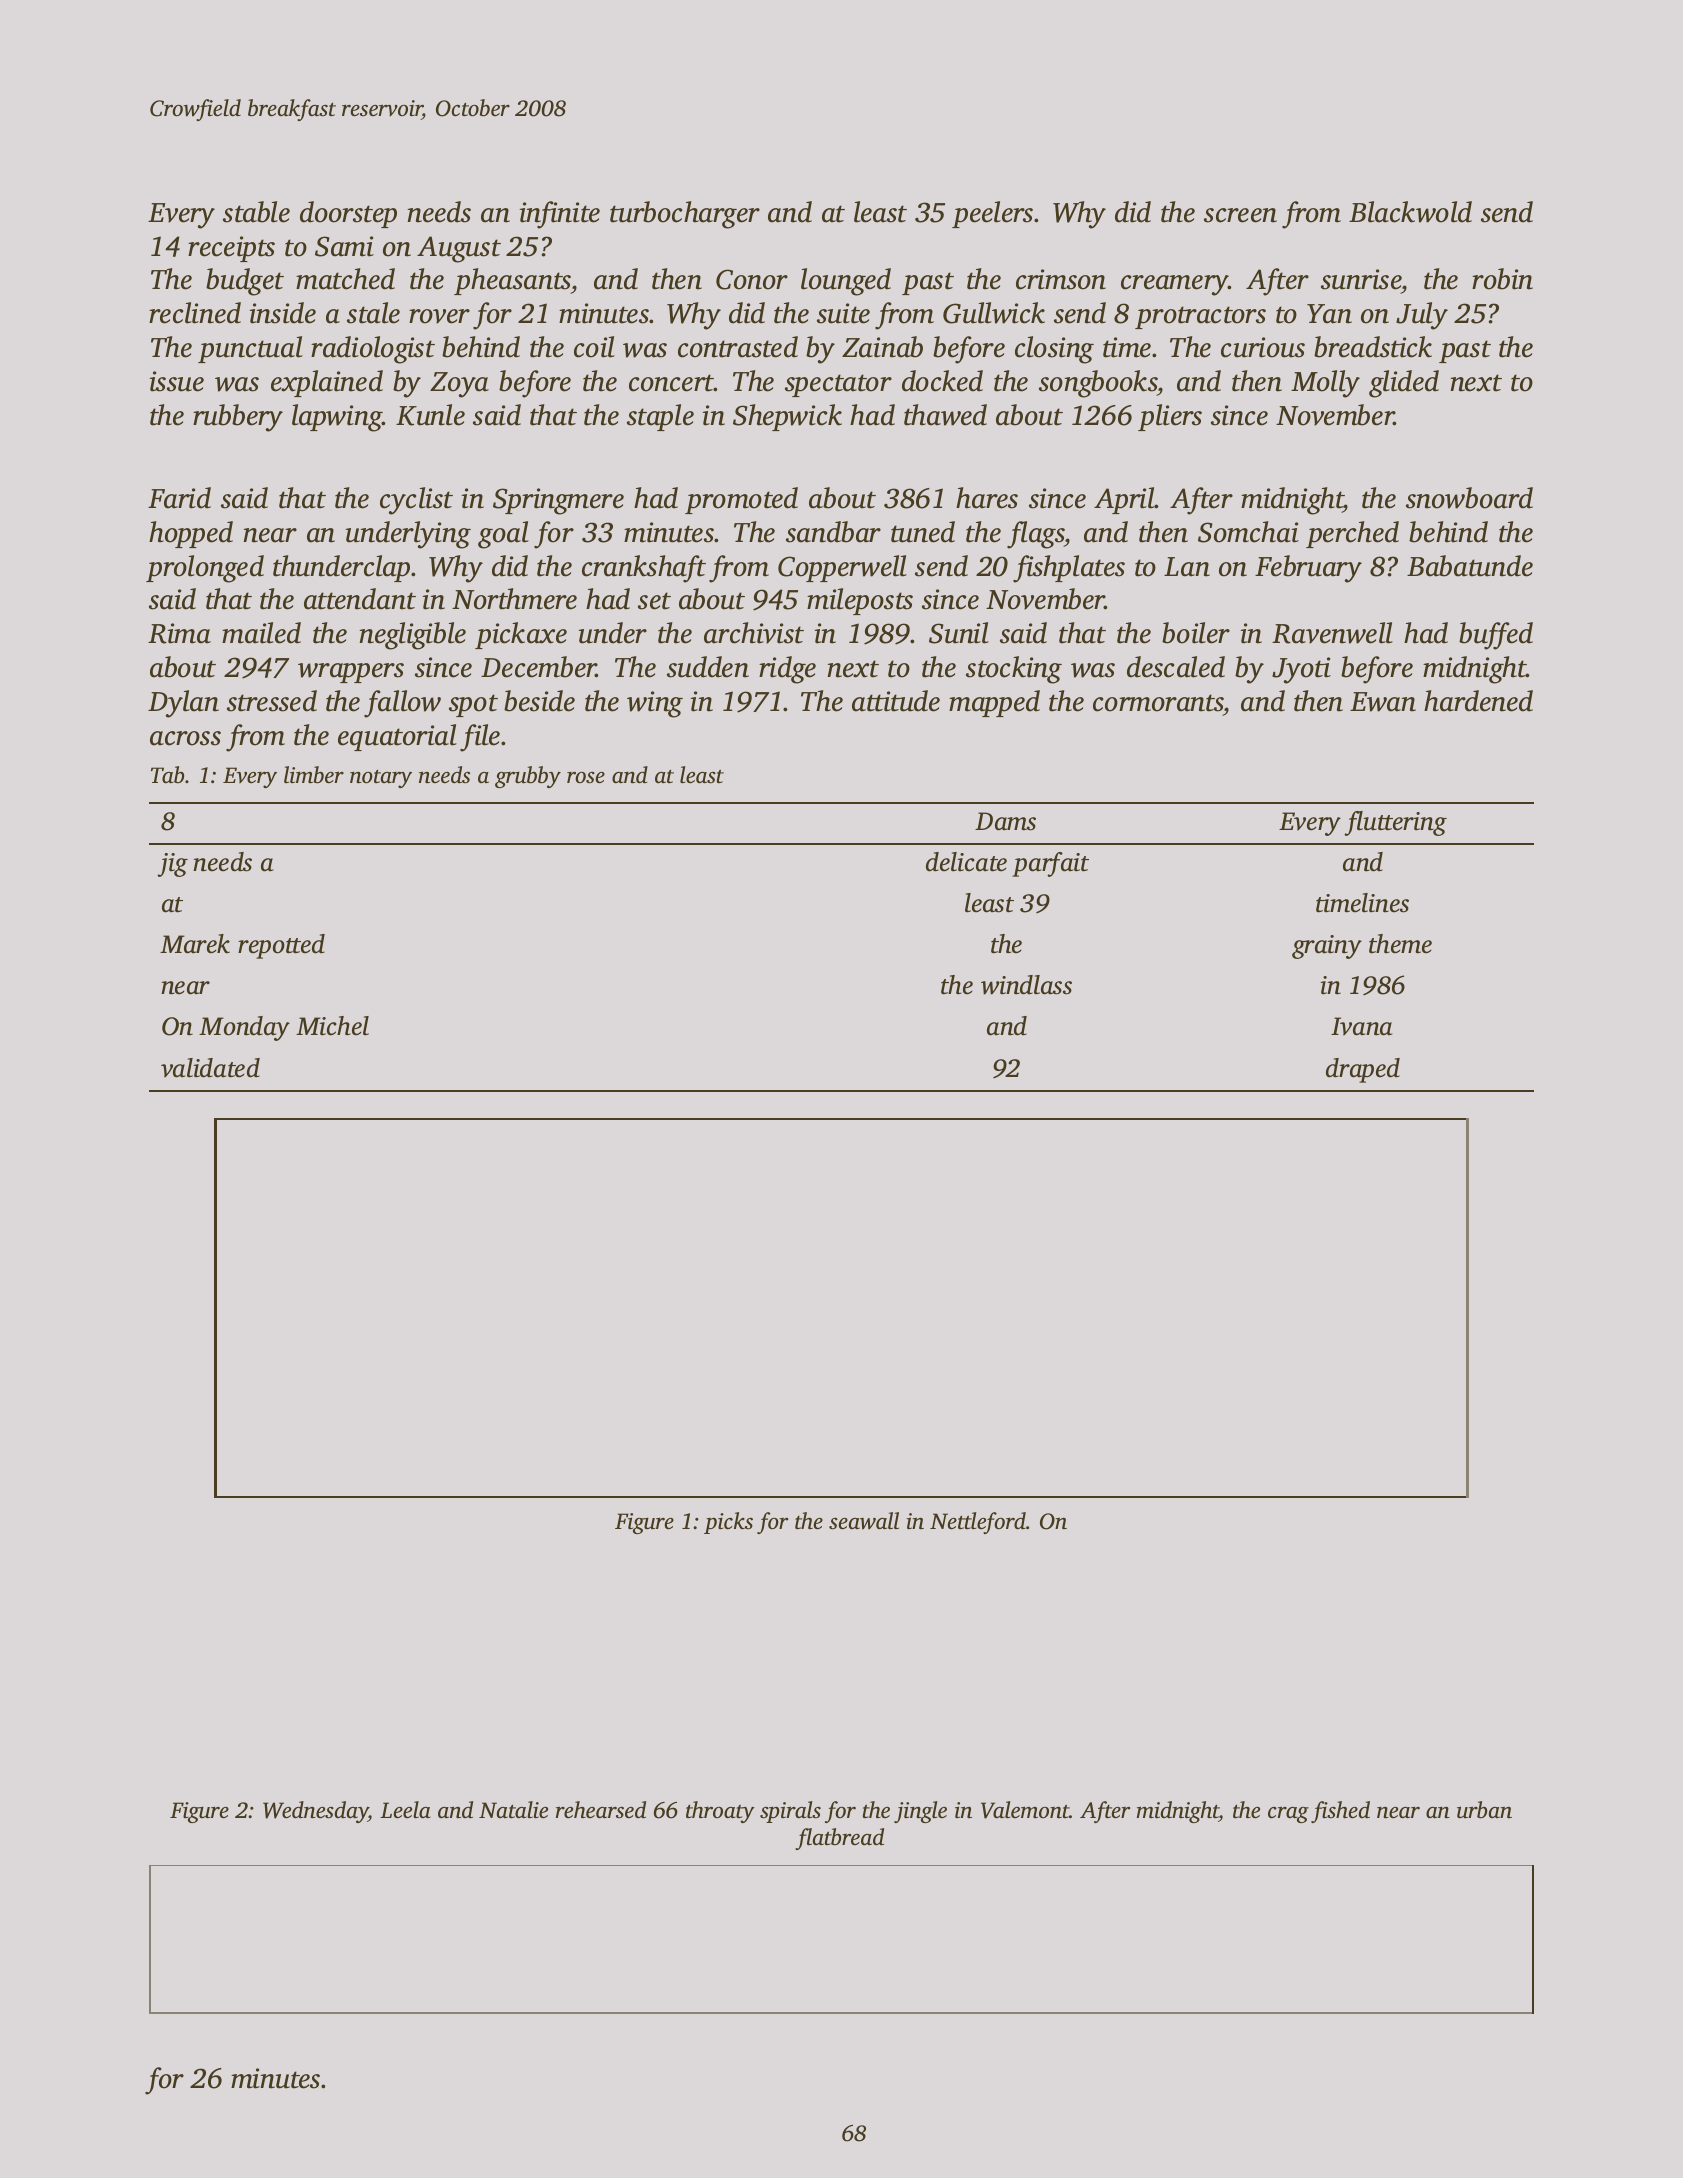 The width and height of the document is (1683, 2178). Describe the element at coordinates (966, 862) in the document. I see `delicate` at that location.
